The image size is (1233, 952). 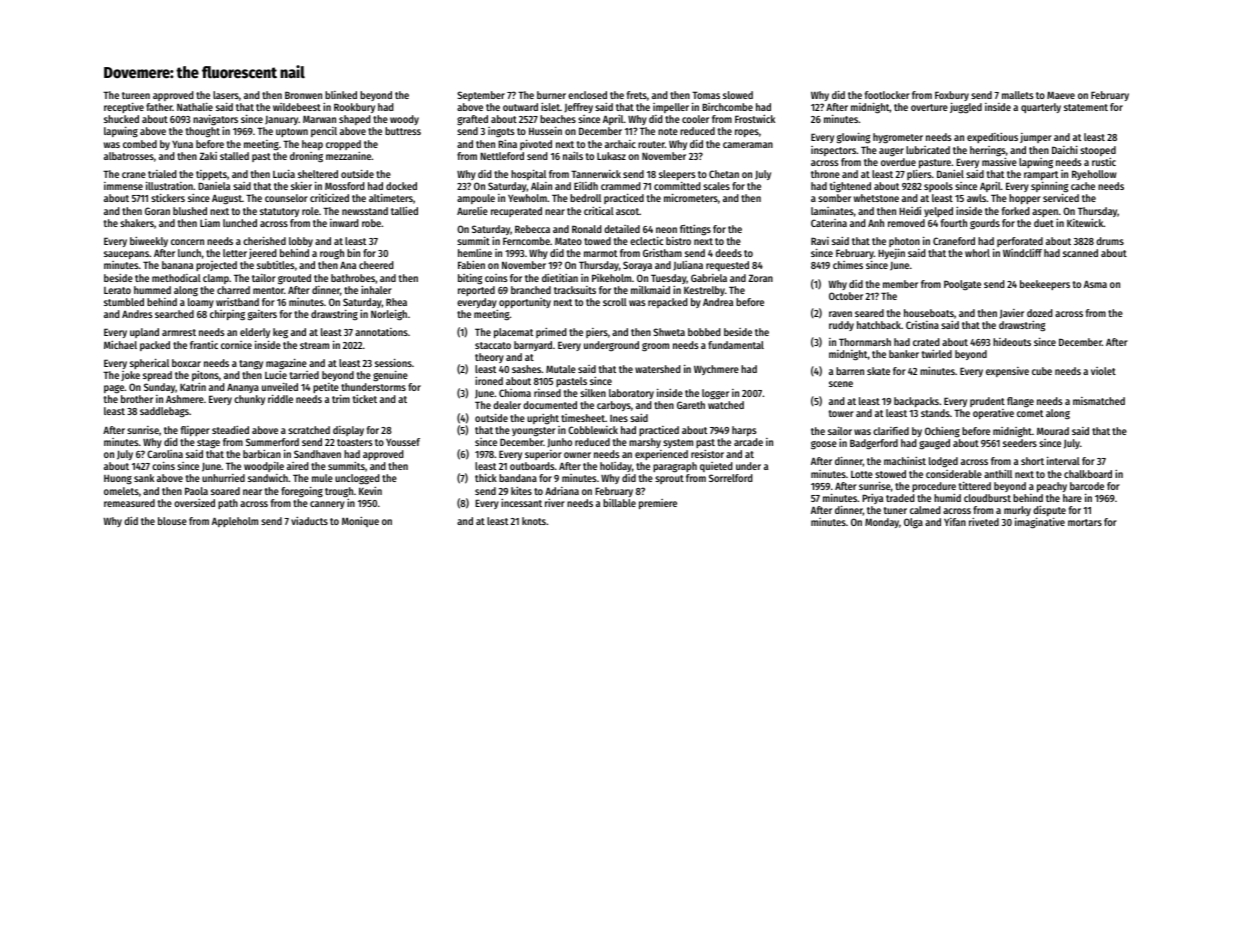 I want to click on logger, so click(x=715, y=394).
